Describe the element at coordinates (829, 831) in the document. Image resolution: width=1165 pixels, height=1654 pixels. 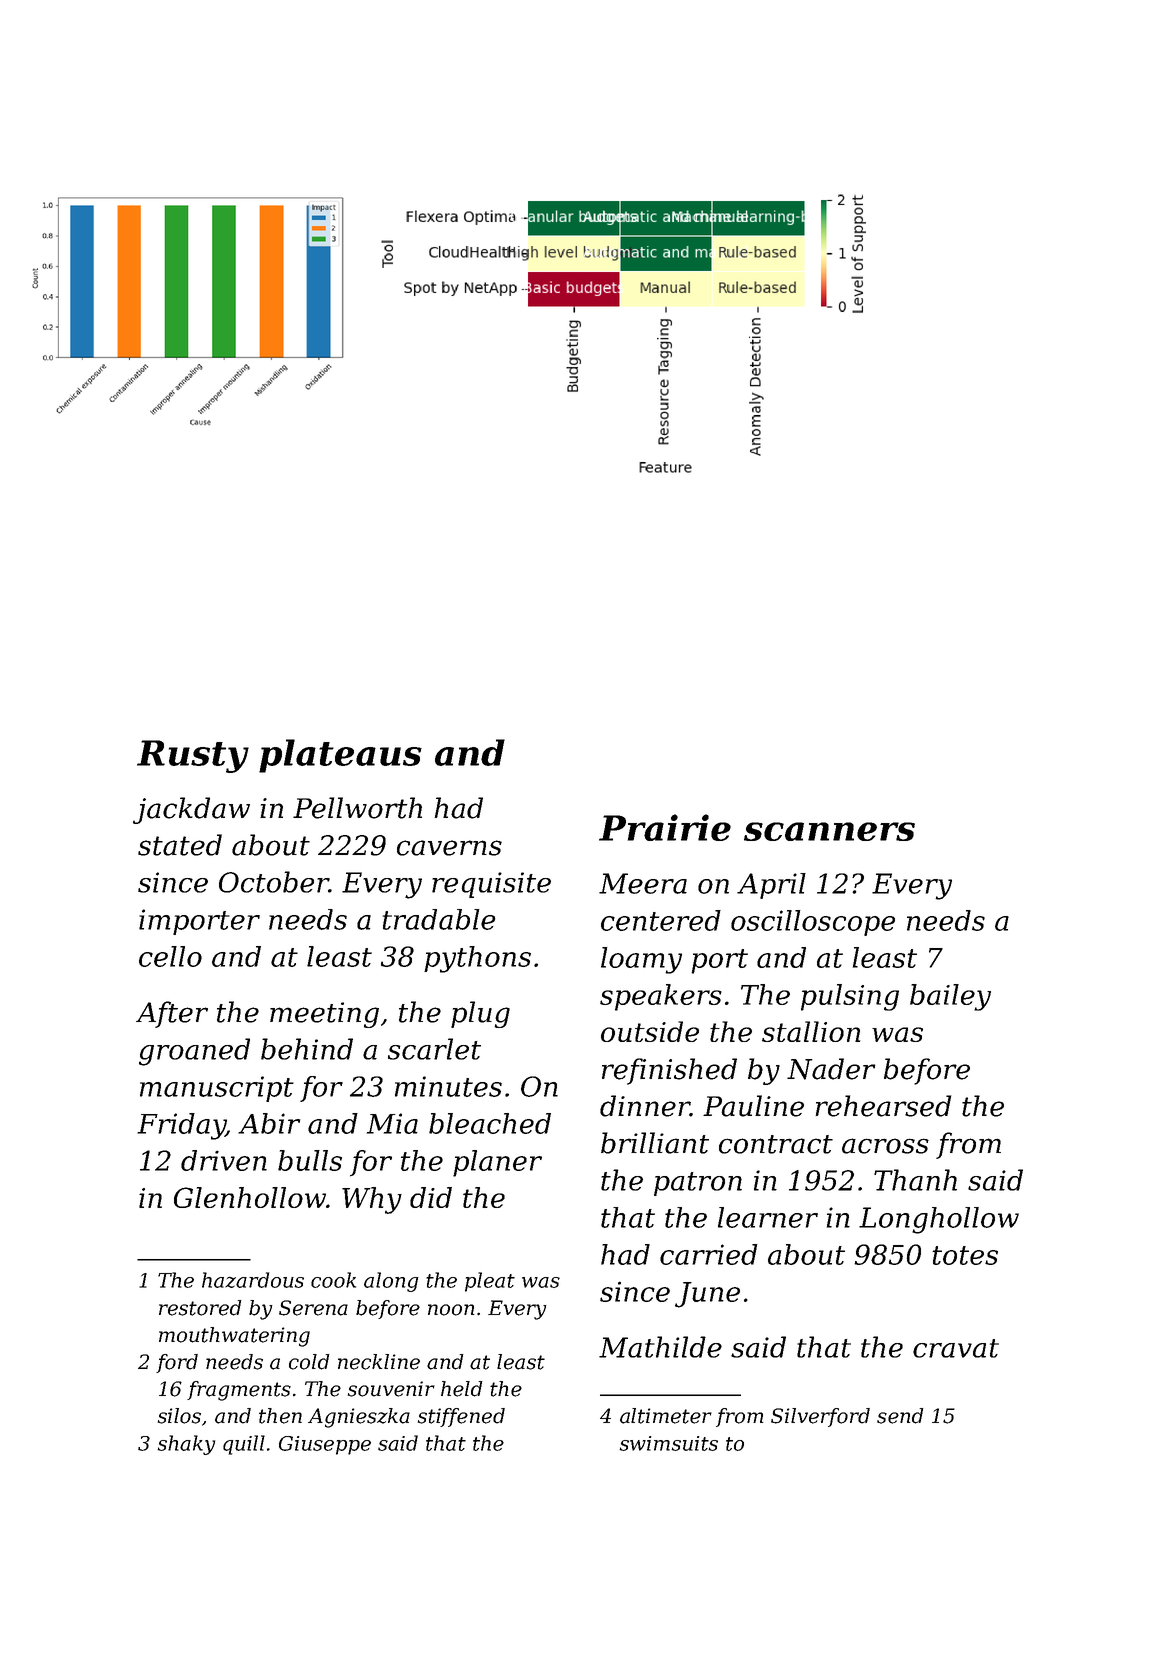
I see `scanners` at that location.
